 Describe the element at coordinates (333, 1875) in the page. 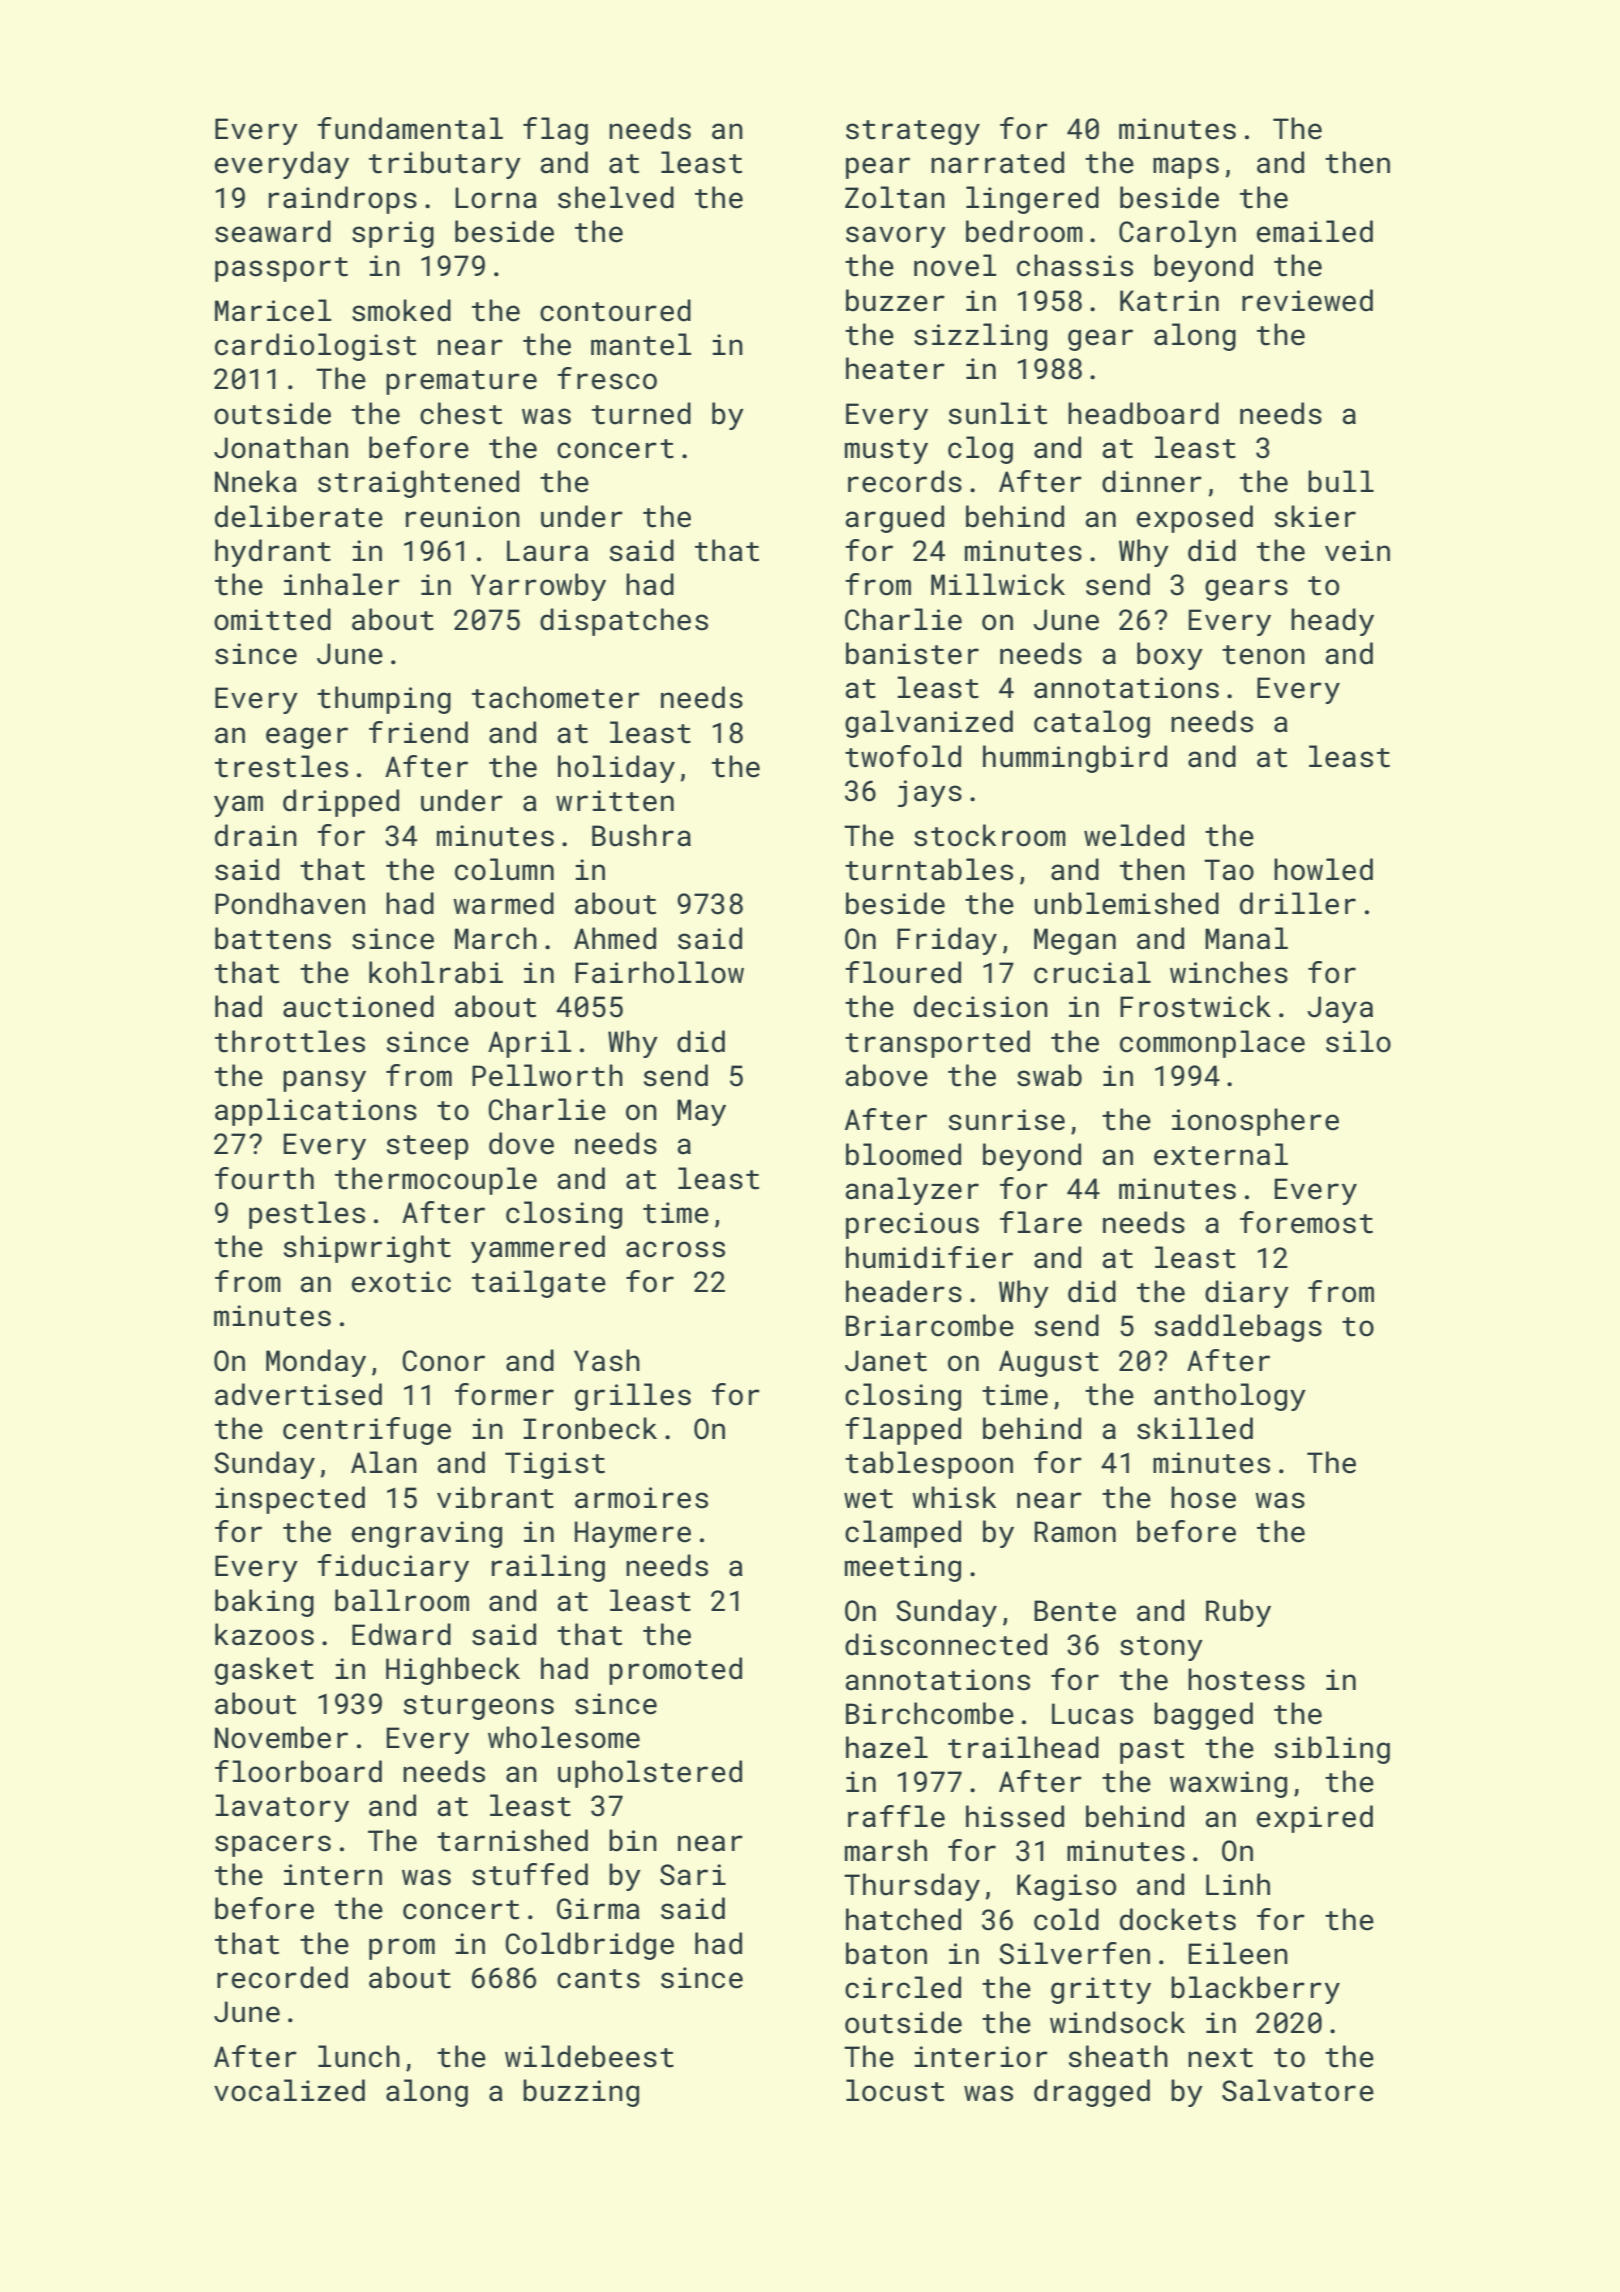

I see `intern` at that location.
